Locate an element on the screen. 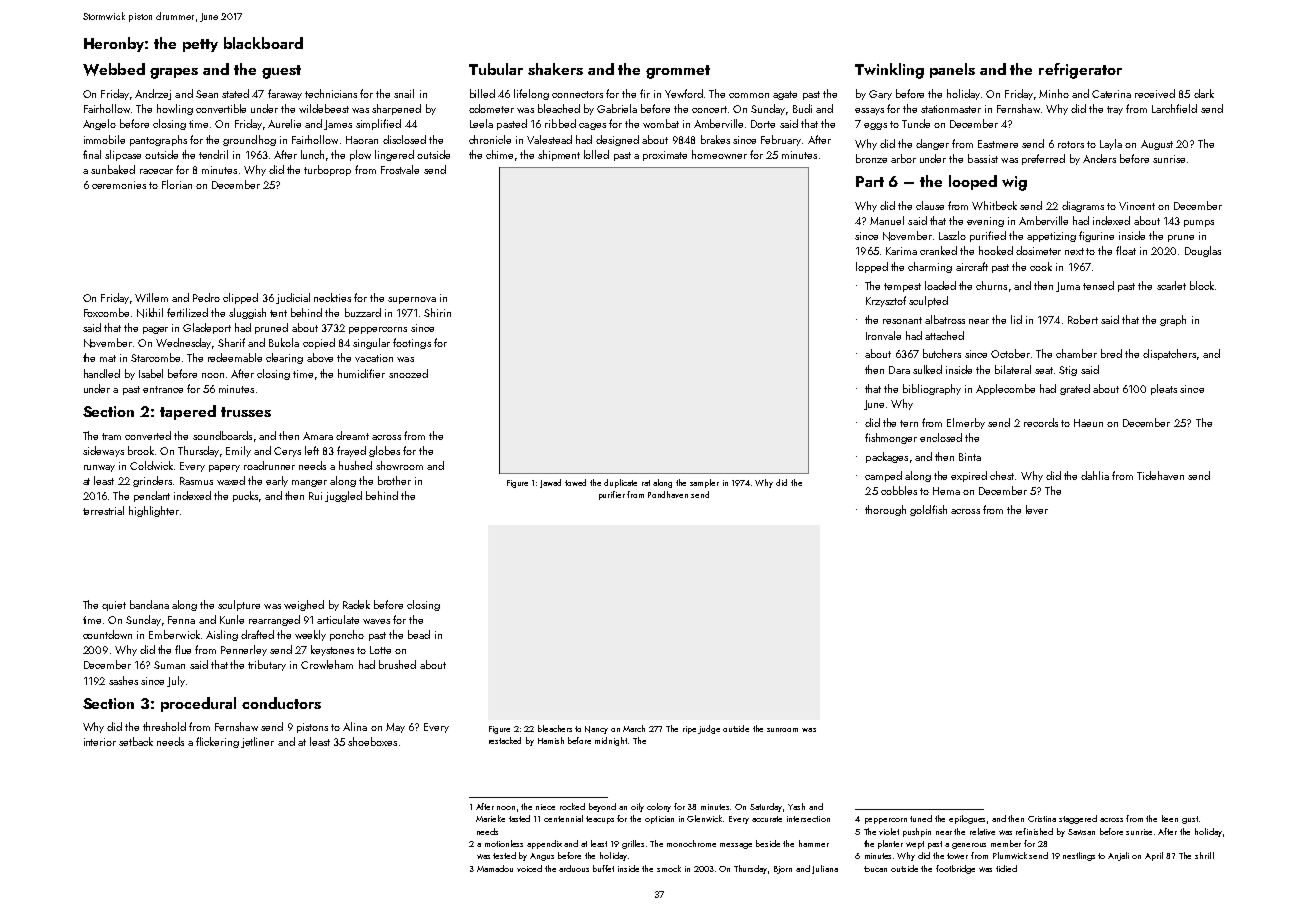  attached is located at coordinates (944, 335).
